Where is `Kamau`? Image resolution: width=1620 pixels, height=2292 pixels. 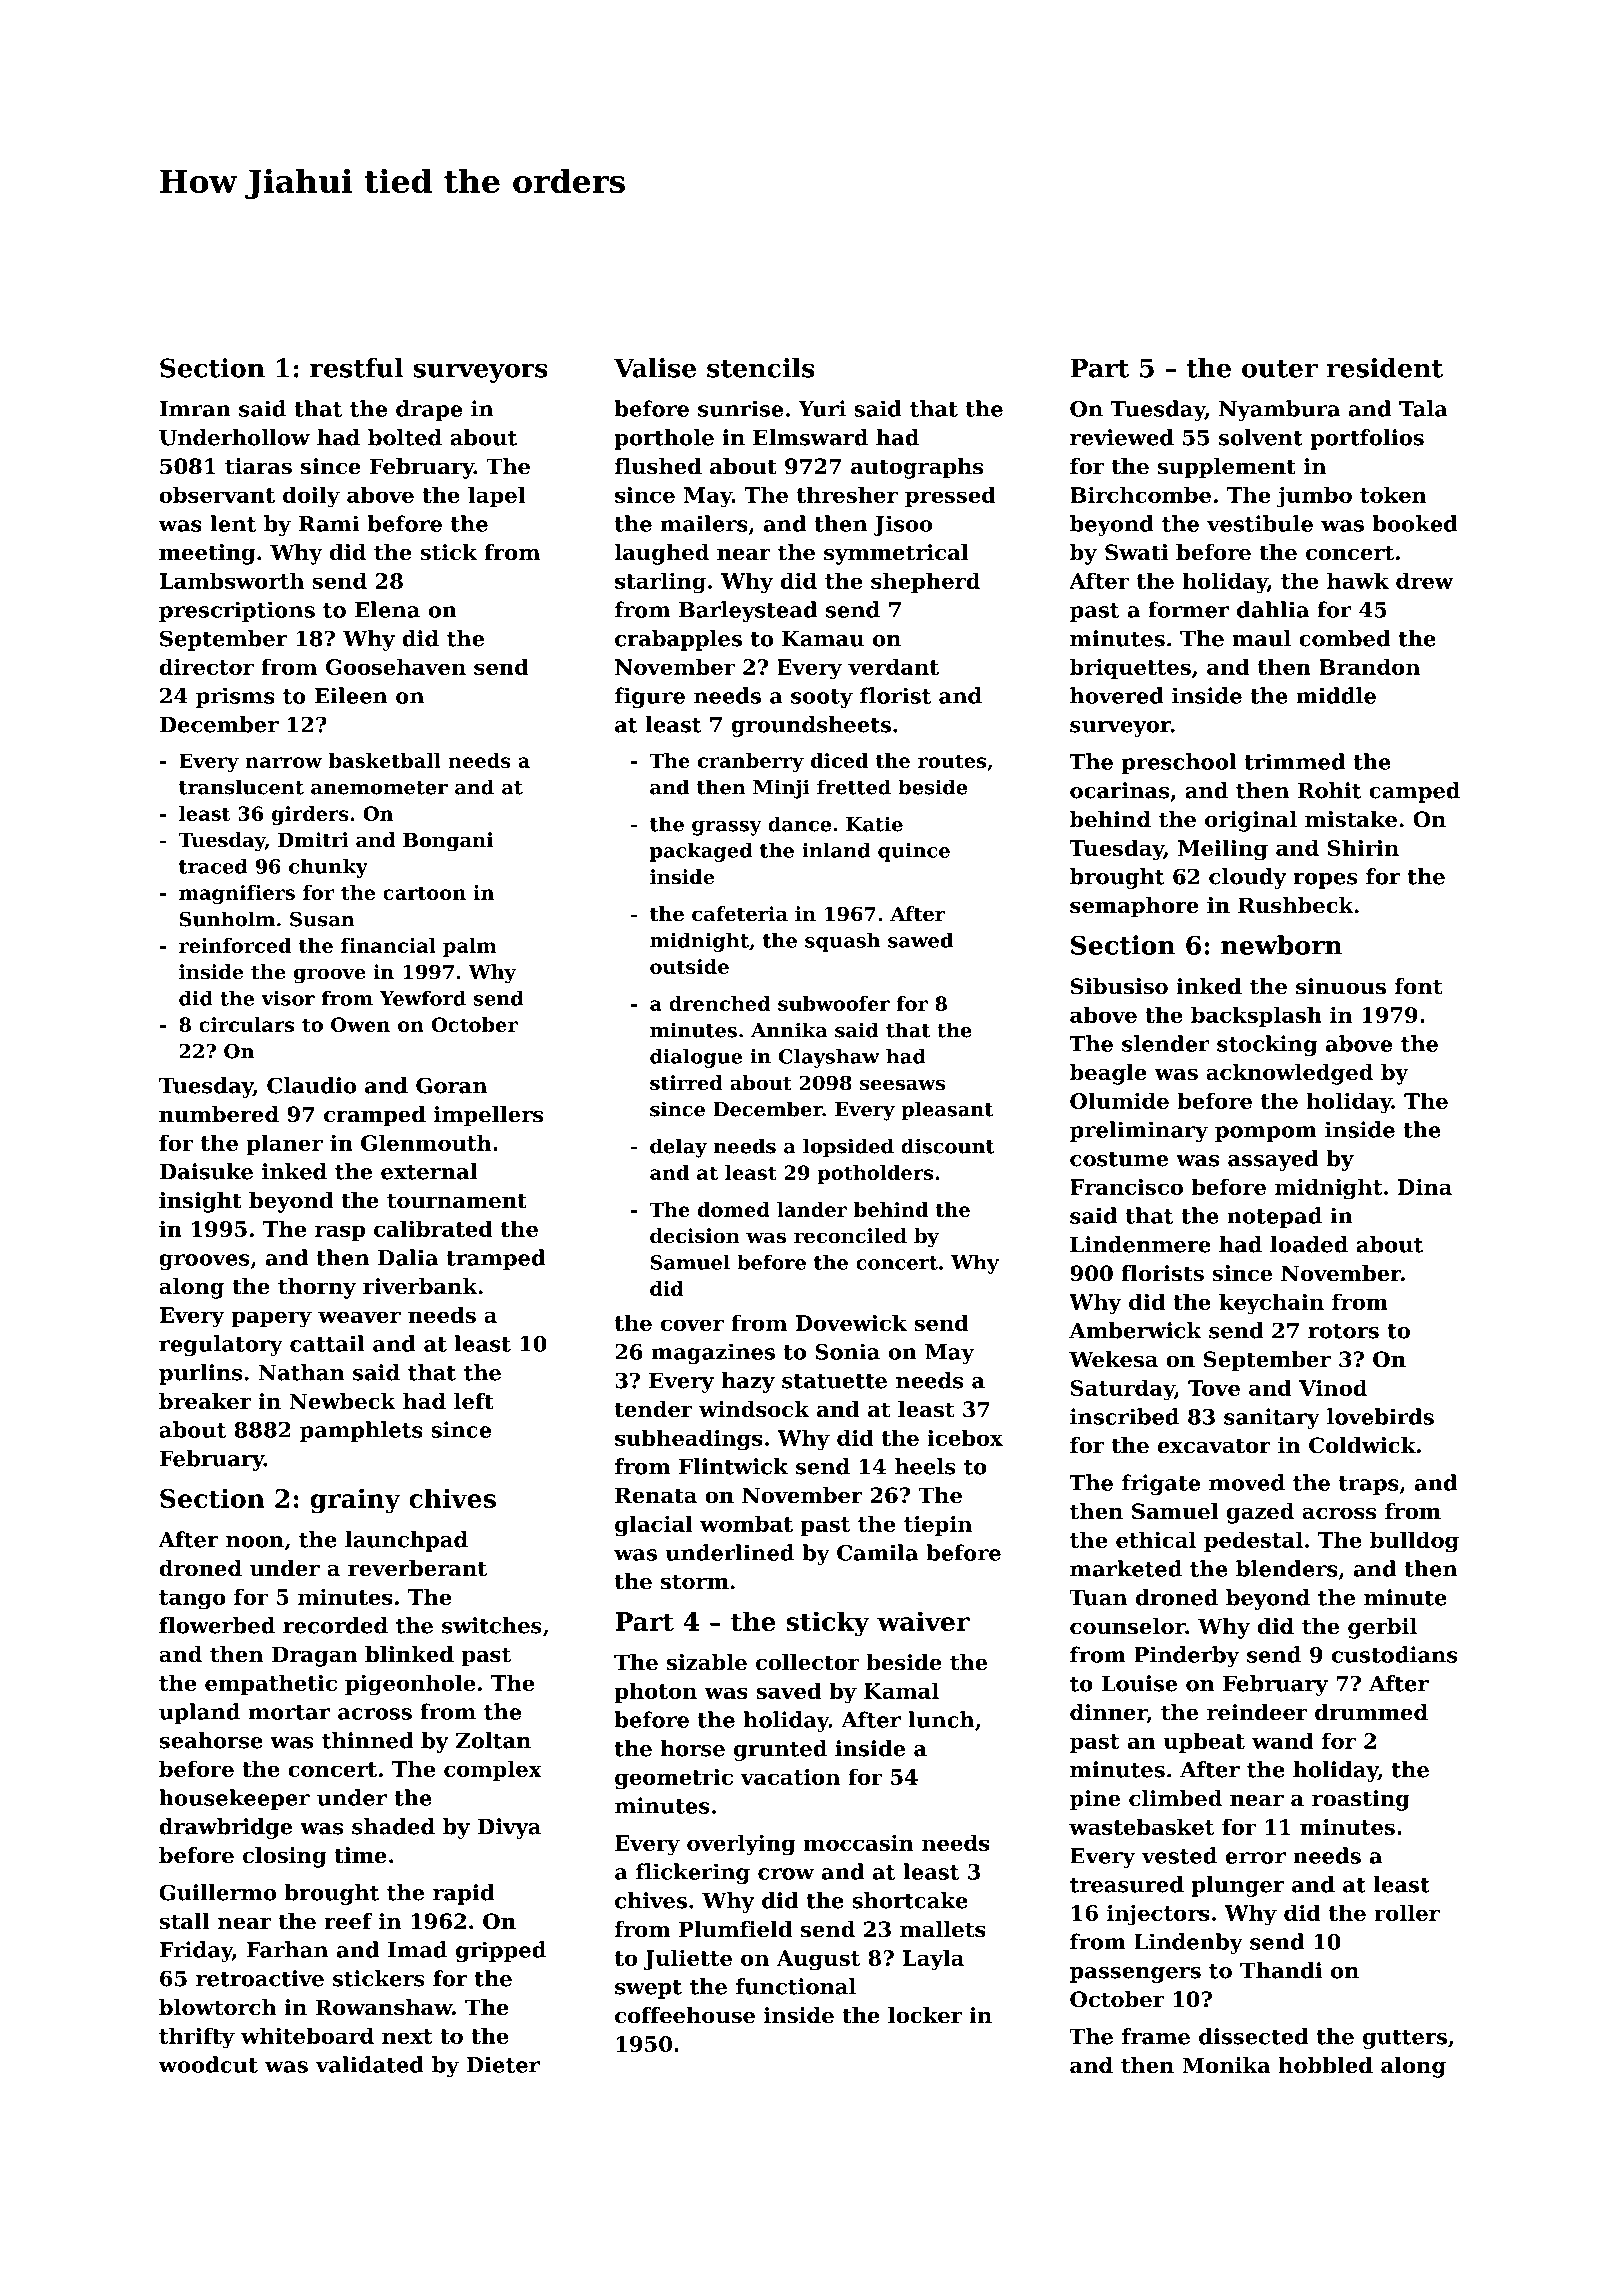
Kamau is located at coordinates (823, 639).
